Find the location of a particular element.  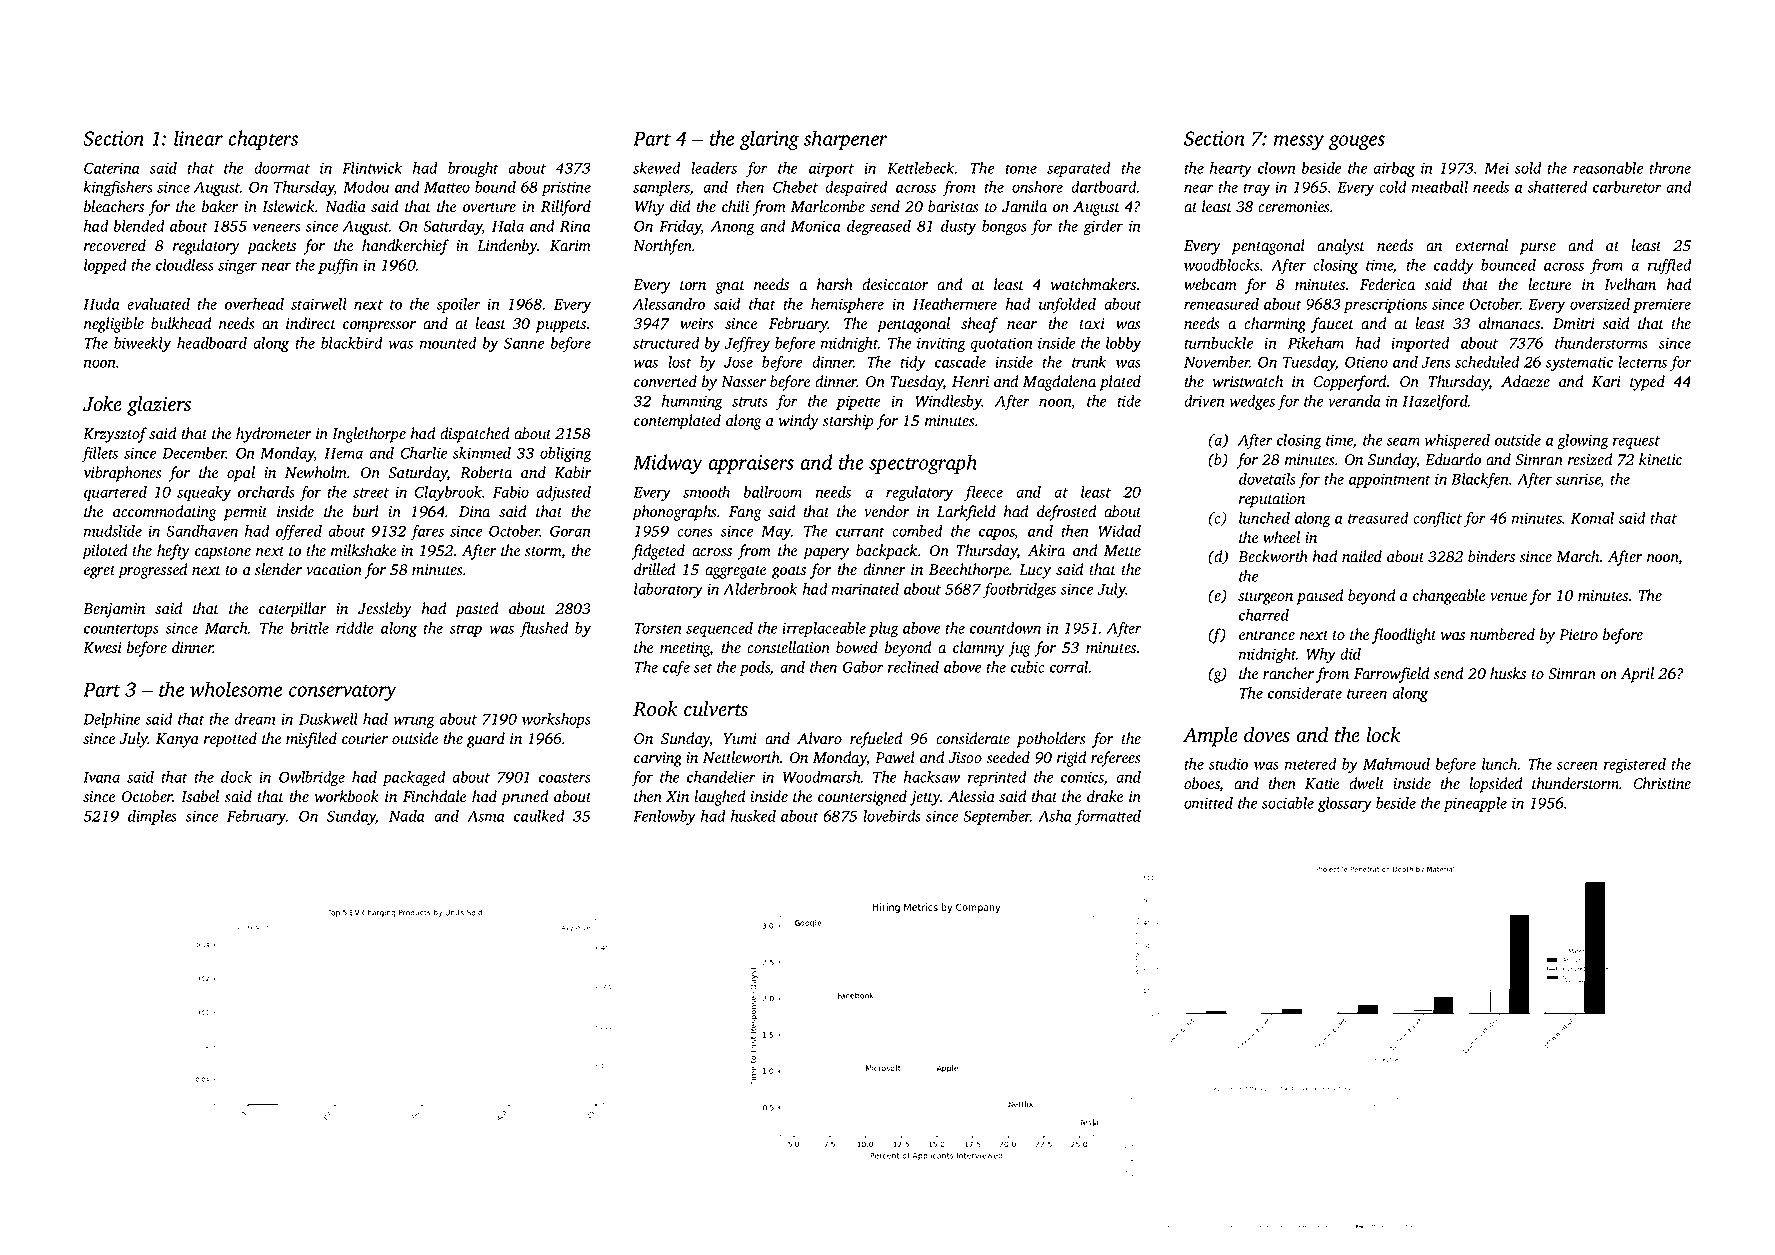

gouges is located at coordinates (1357, 142).
